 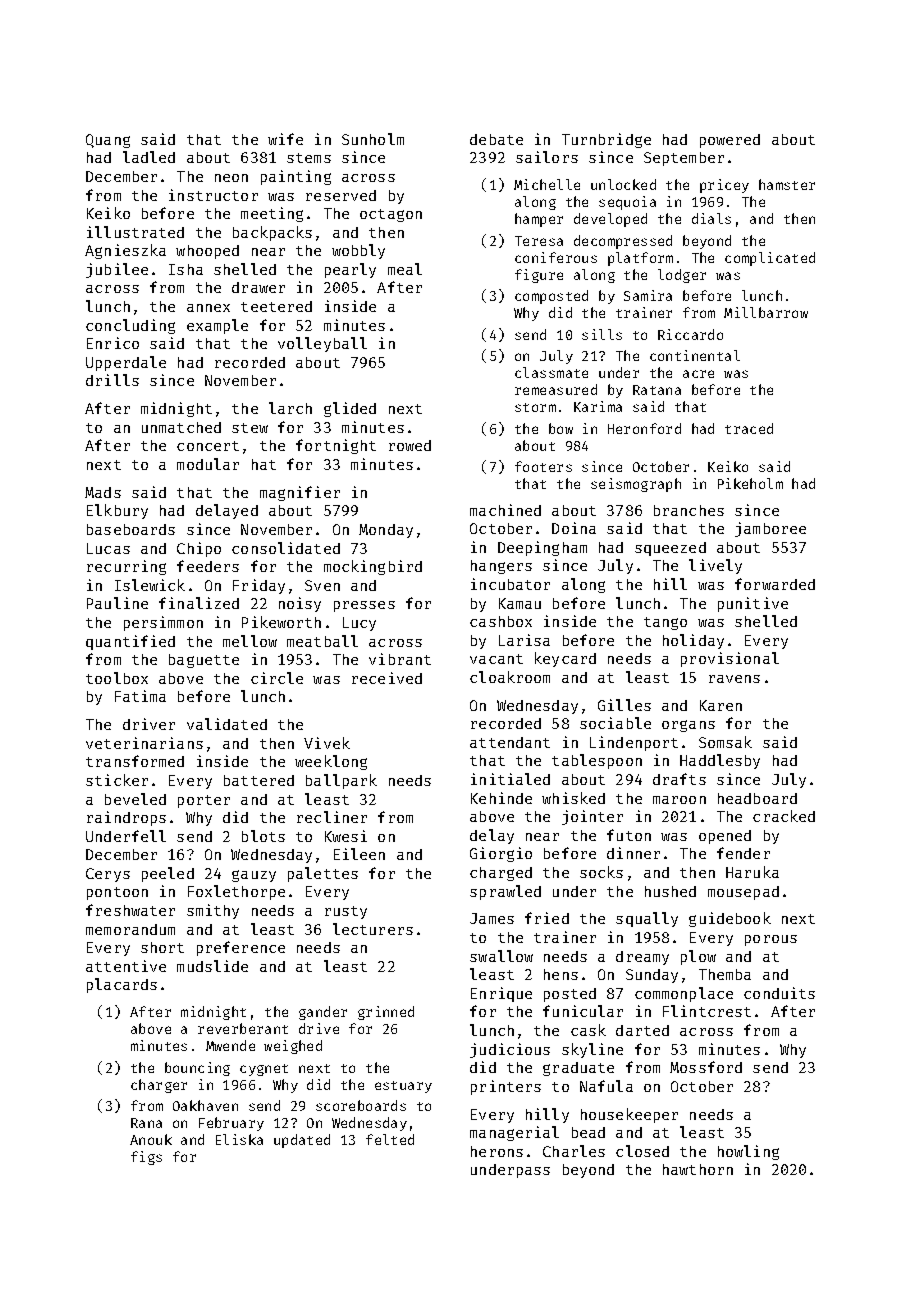 What do you see at coordinates (103, 492) in the document?
I see `Mads` at bounding box center [103, 492].
